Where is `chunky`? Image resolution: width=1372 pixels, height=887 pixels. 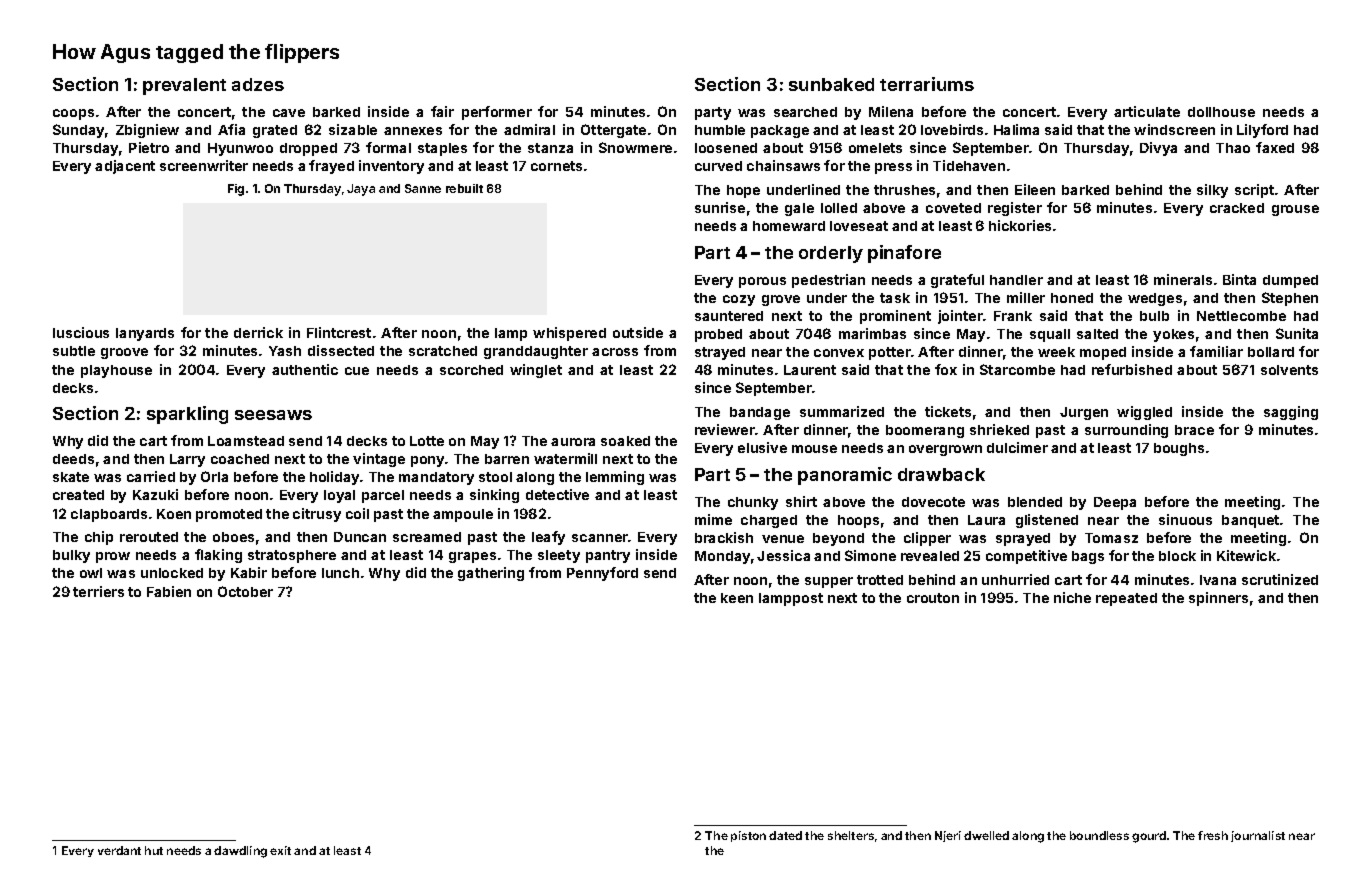 chunky is located at coordinates (753, 503).
